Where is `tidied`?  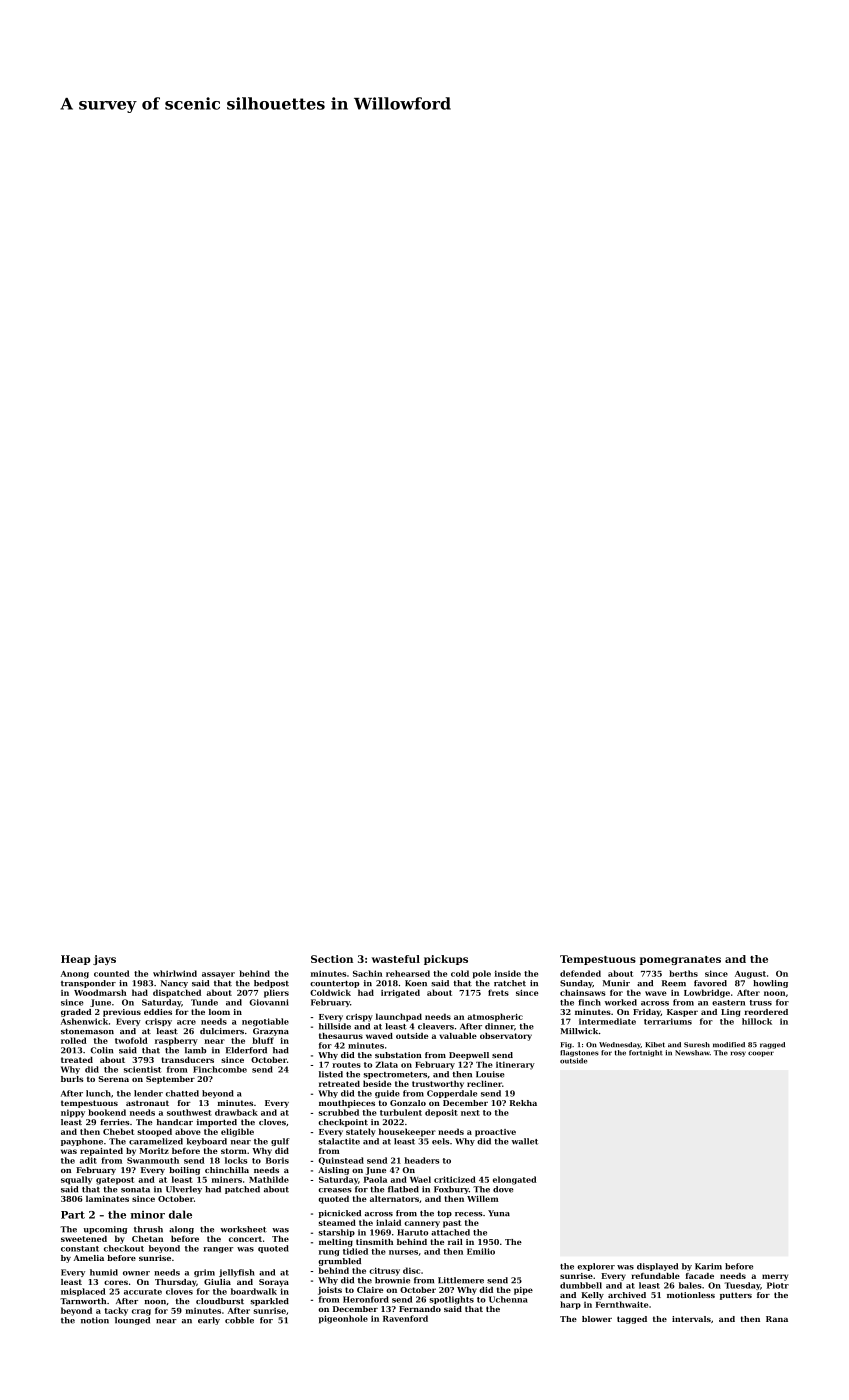 tidied is located at coordinates (355, 1251).
